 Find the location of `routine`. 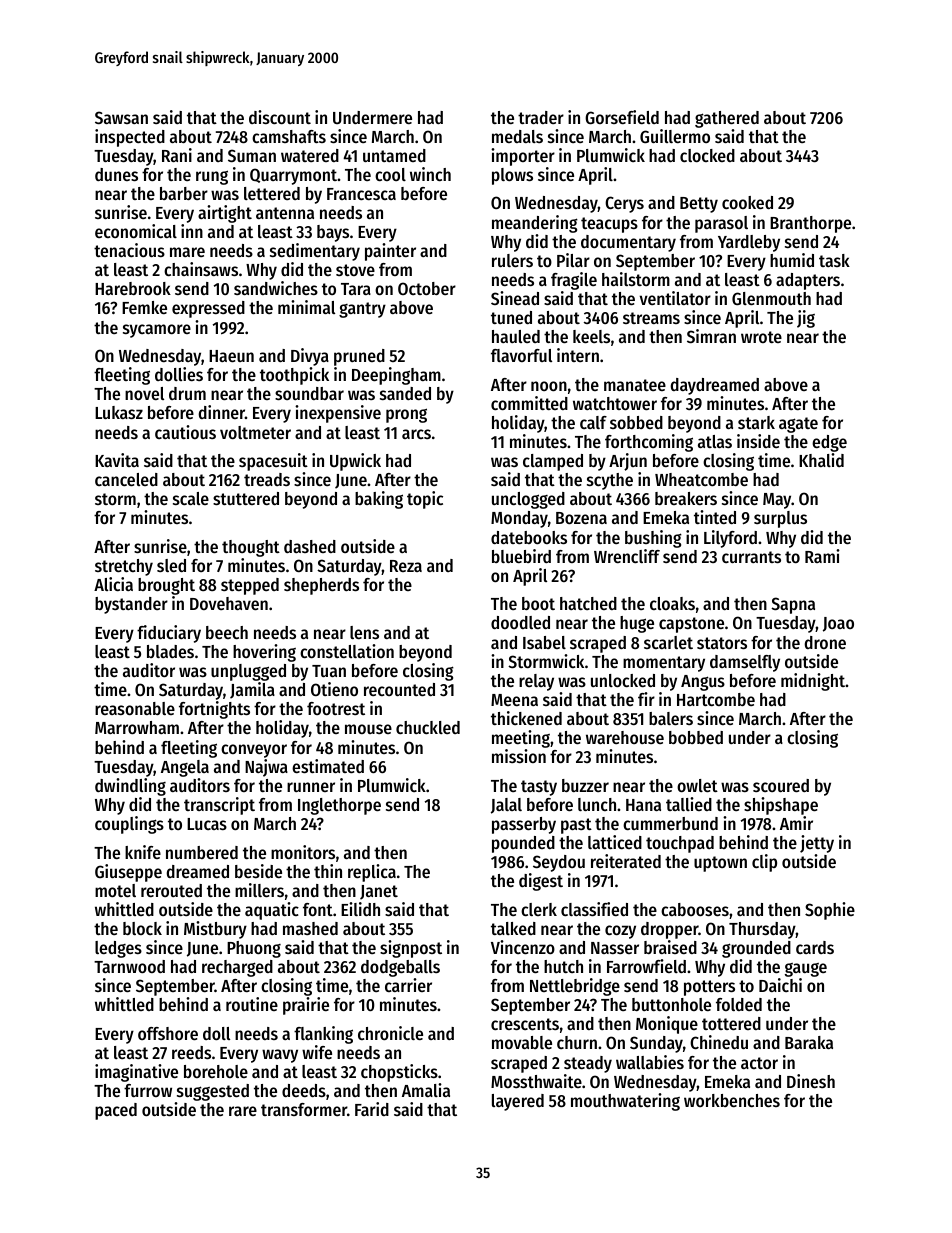

routine is located at coordinates (252, 1004).
